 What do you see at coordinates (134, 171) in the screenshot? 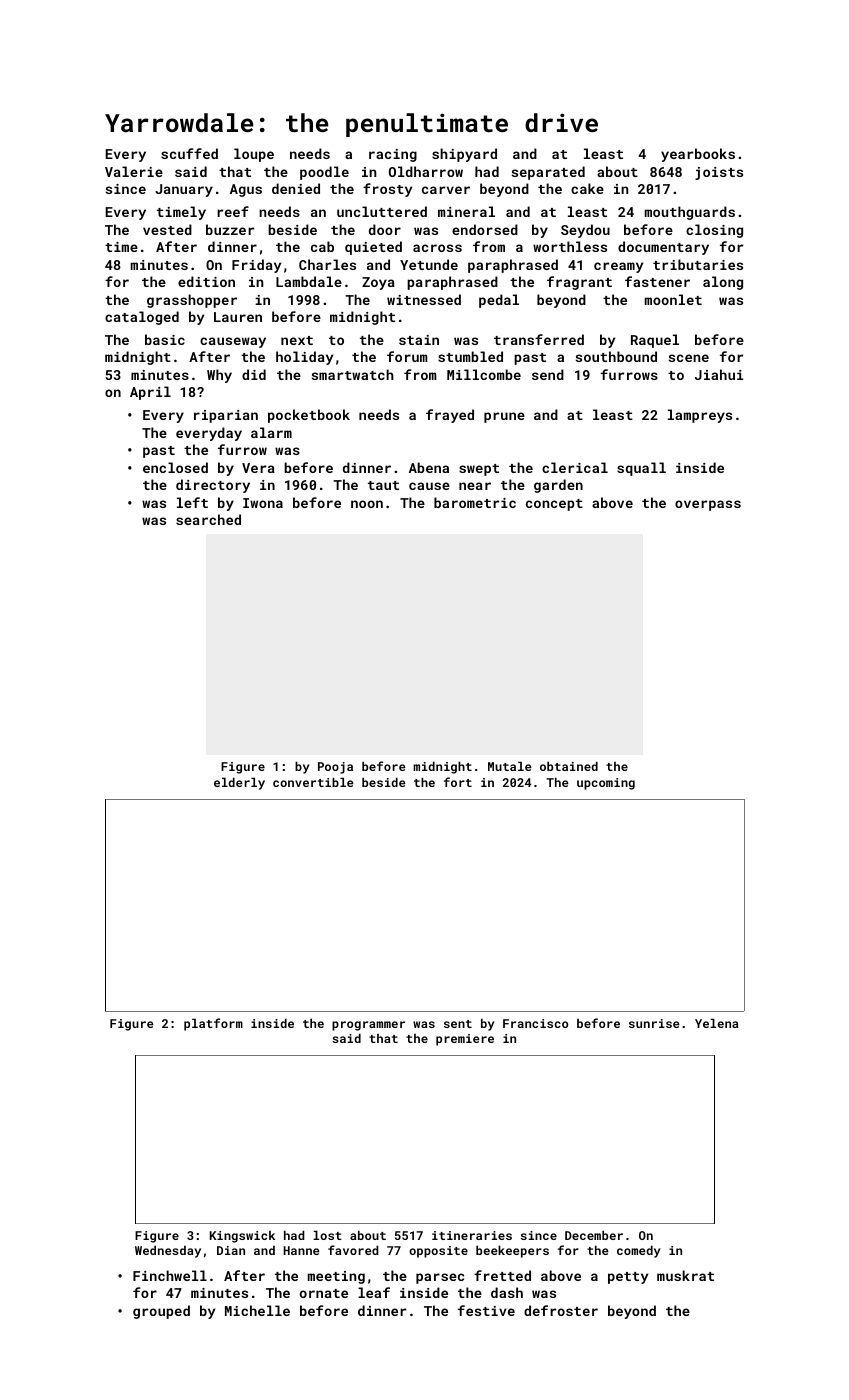
I see `Valerie` at bounding box center [134, 171].
